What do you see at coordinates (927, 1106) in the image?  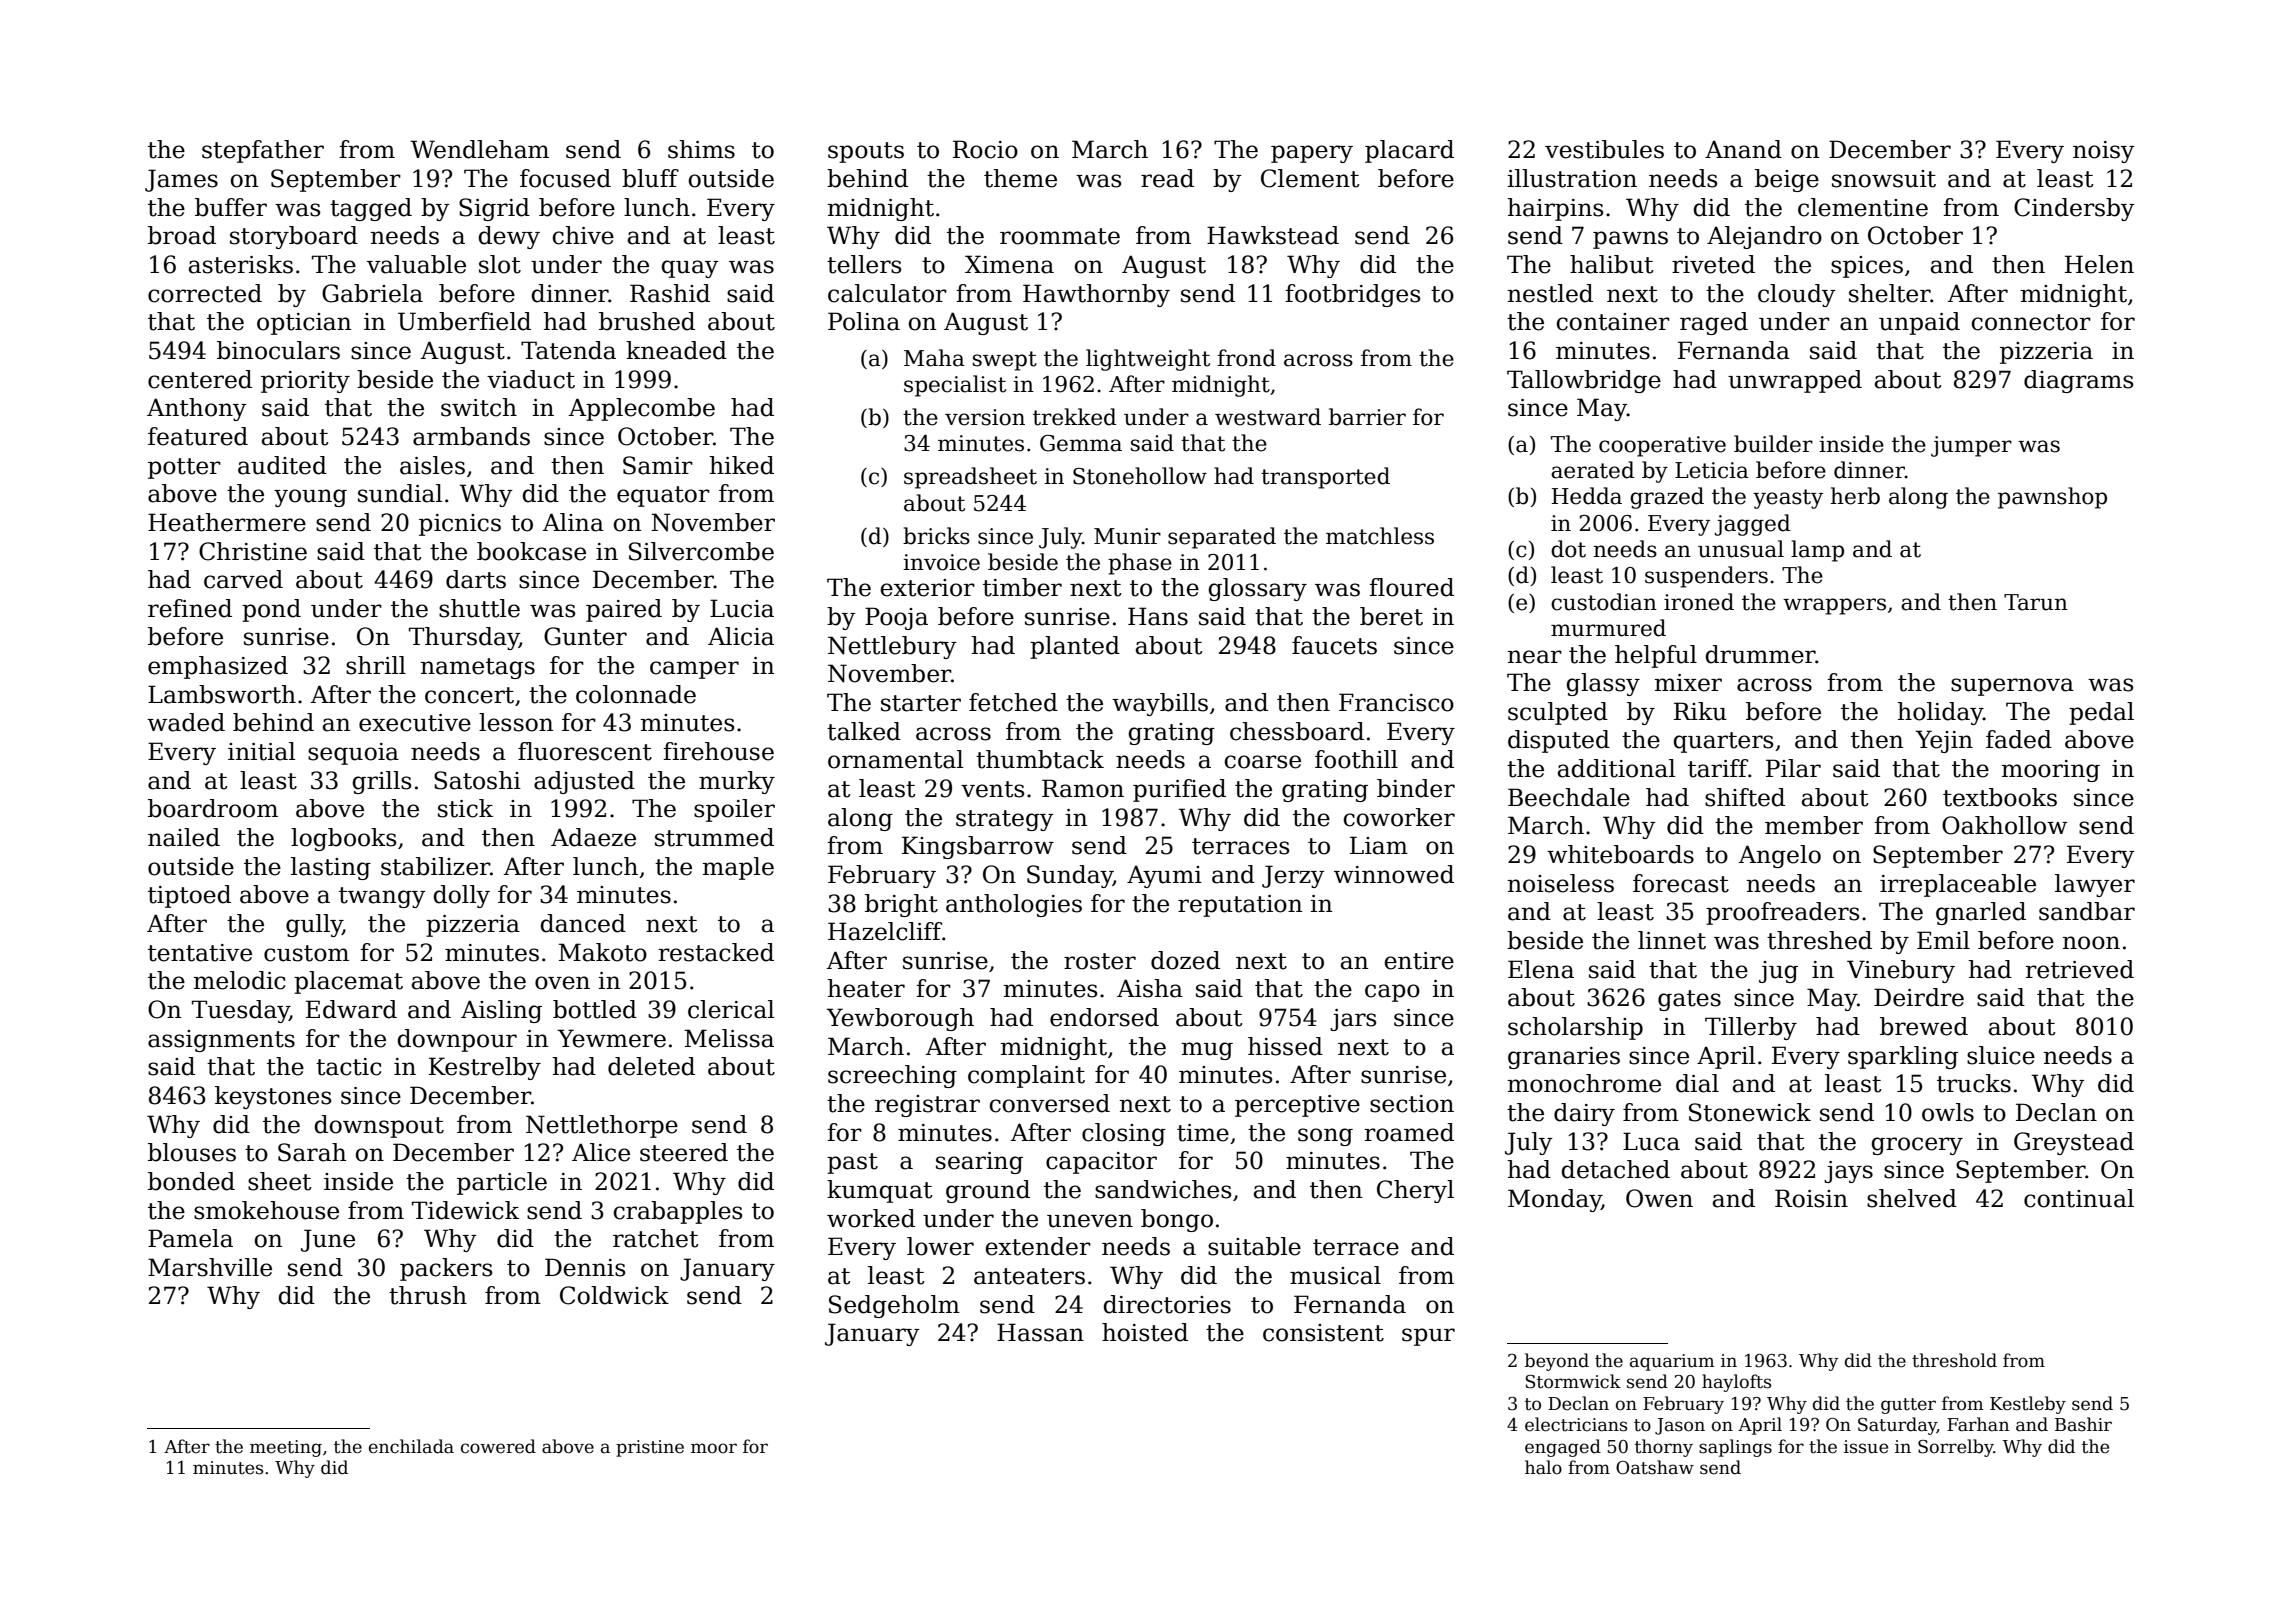 I see `registrar` at bounding box center [927, 1106].
